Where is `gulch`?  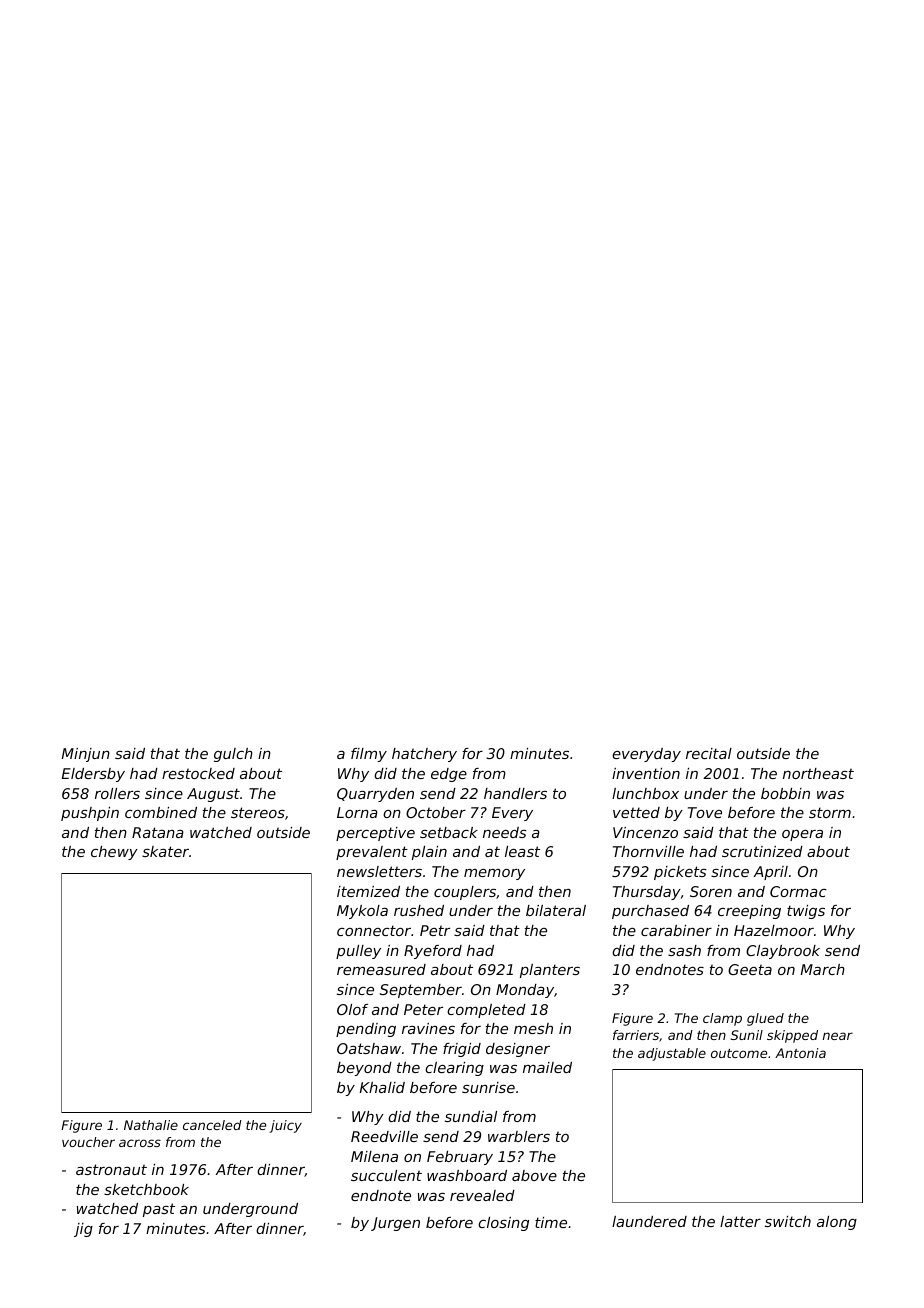
gulch is located at coordinates (233, 755).
